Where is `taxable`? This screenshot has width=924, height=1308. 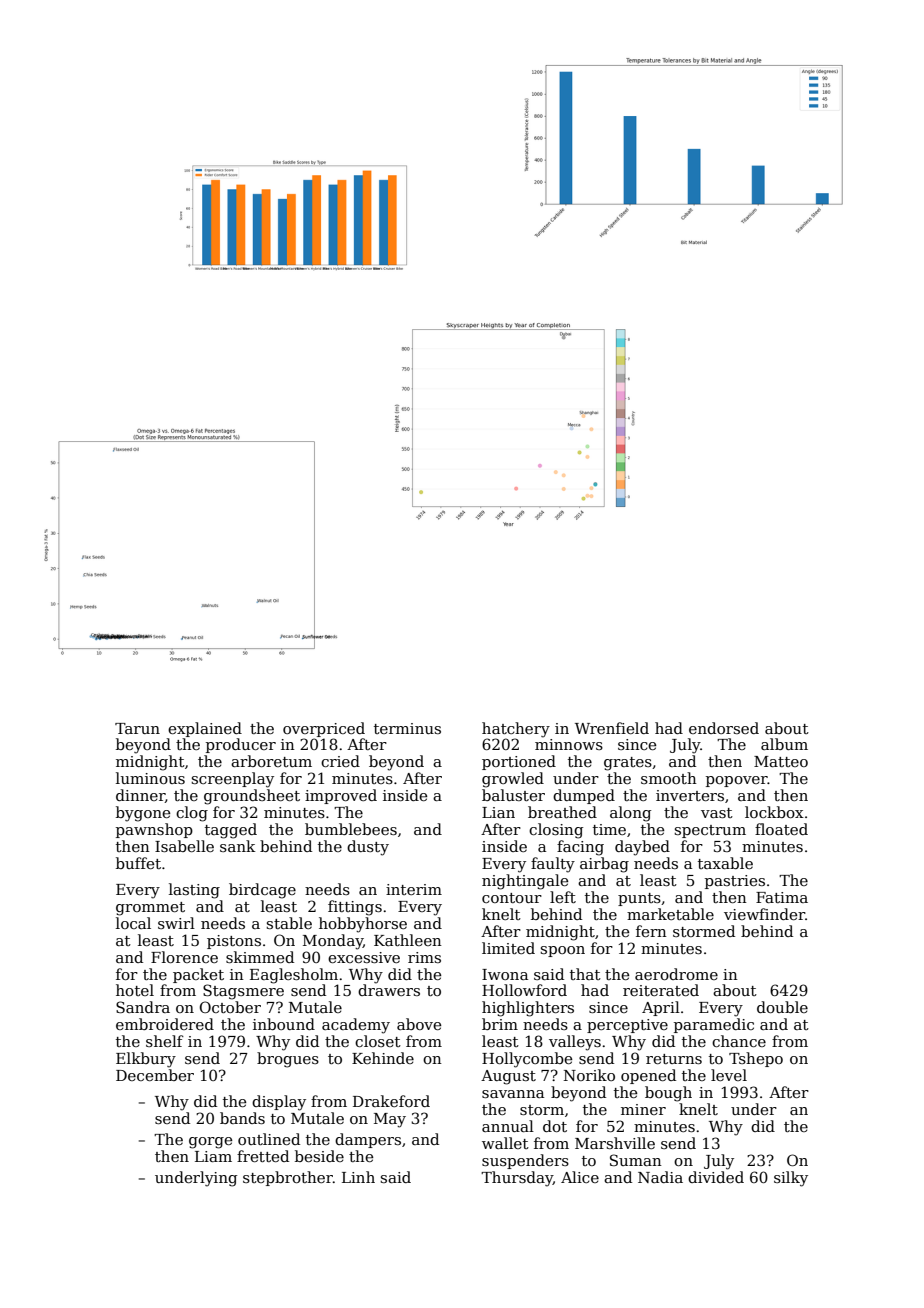
taxable is located at coordinates (725, 863).
